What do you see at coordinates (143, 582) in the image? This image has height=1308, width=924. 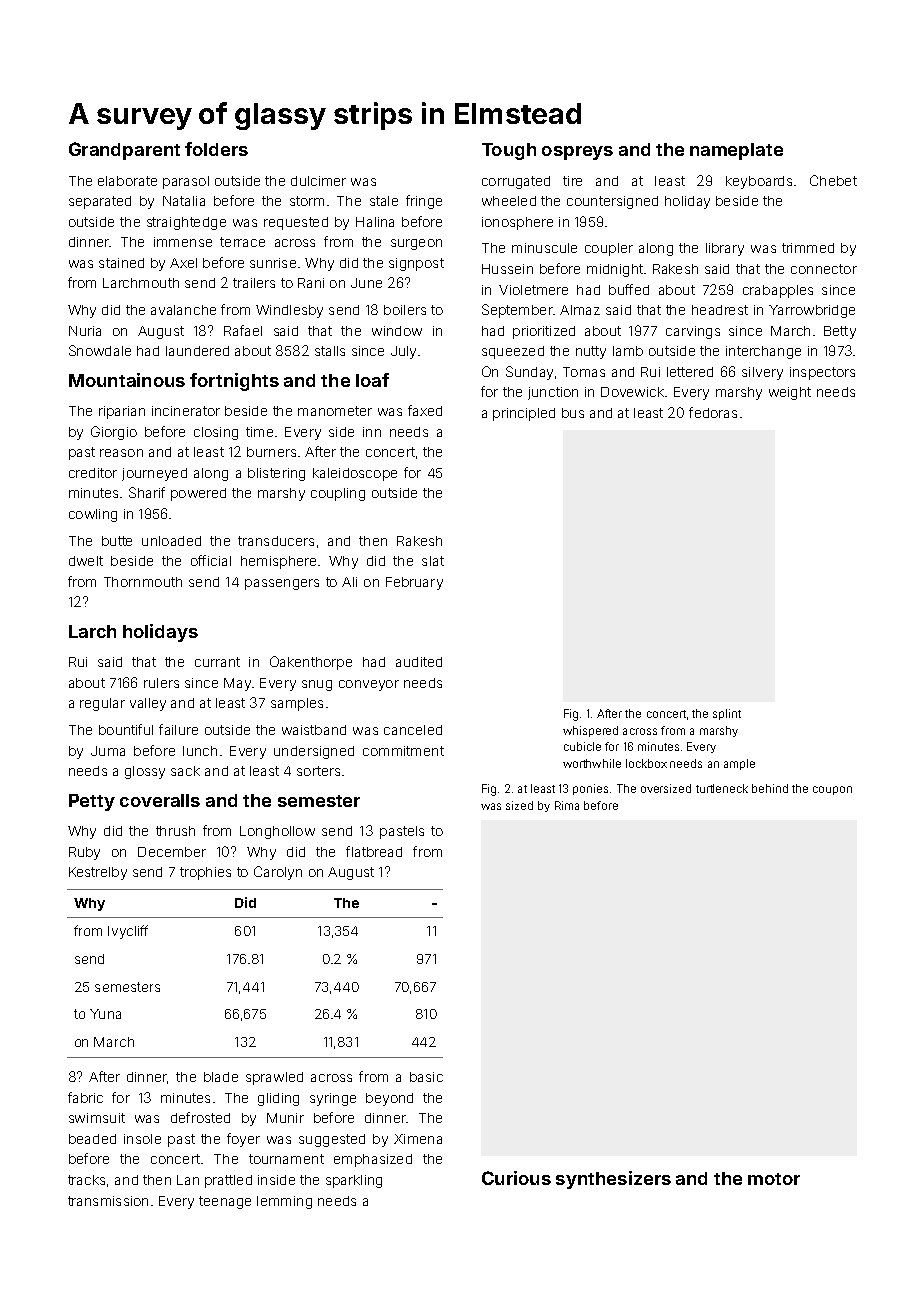 I see `Thornmouth` at bounding box center [143, 582].
